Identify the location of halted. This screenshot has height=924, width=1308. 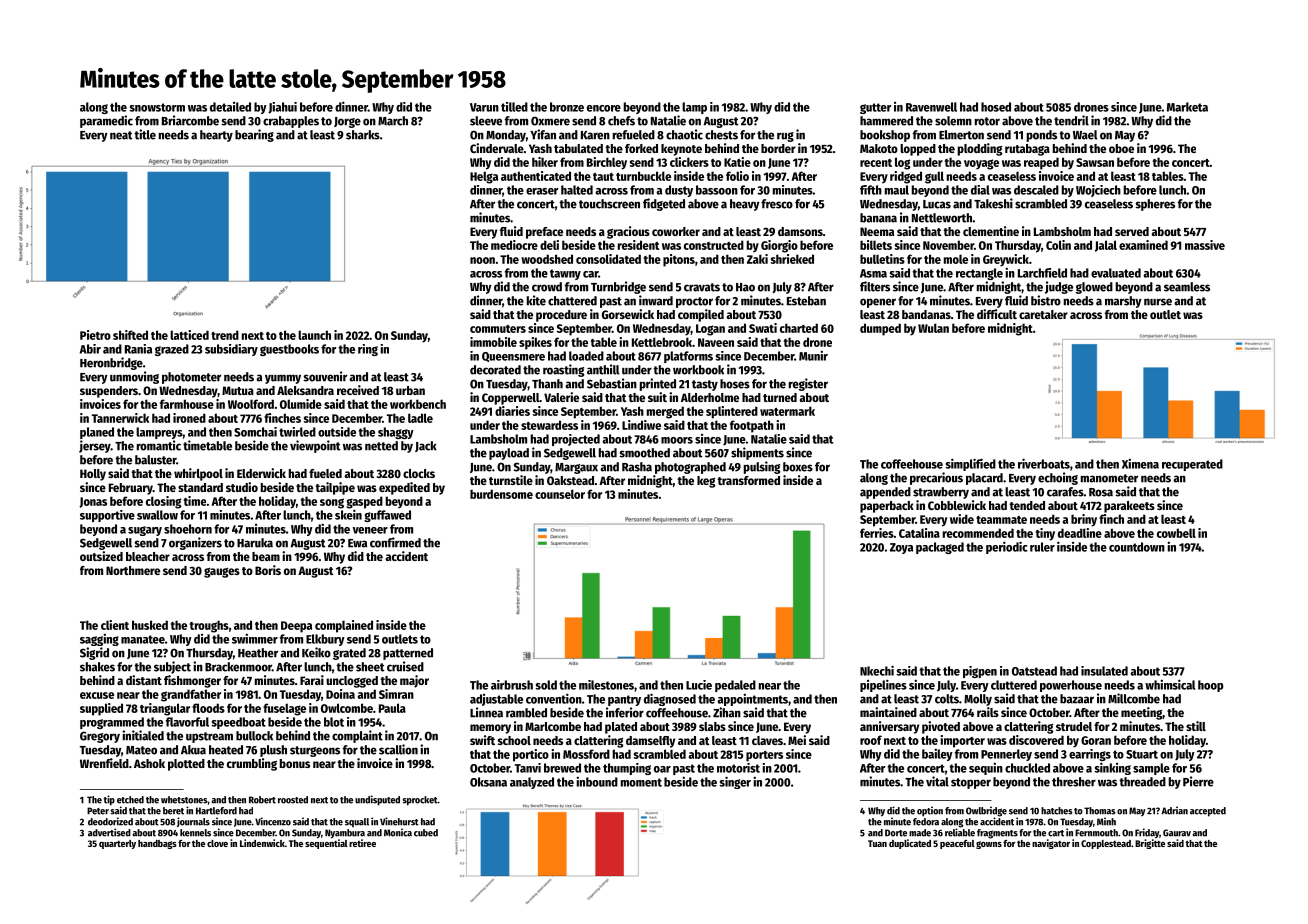
(577, 190).
